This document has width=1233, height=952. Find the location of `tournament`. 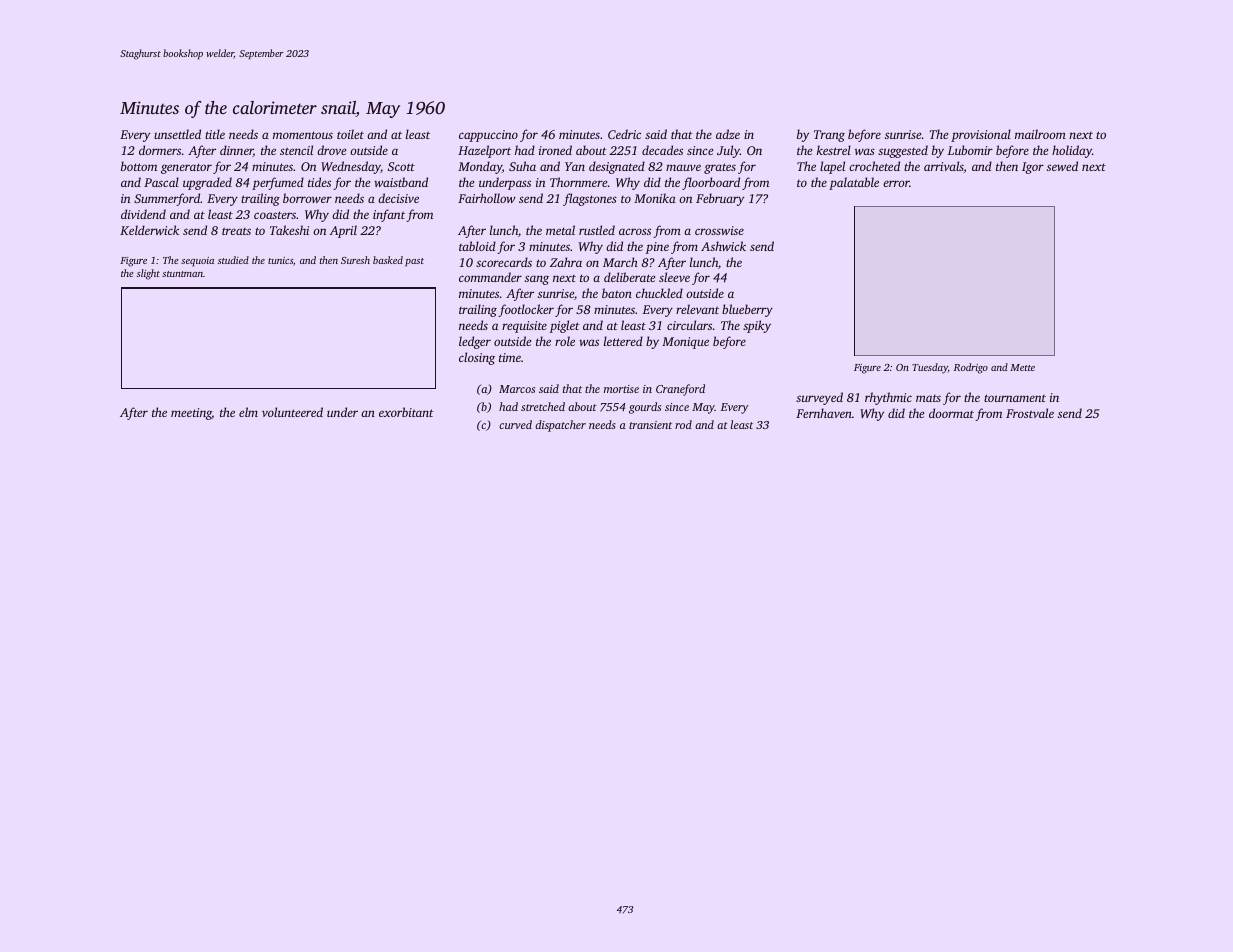

tournament is located at coordinates (1015, 398).
